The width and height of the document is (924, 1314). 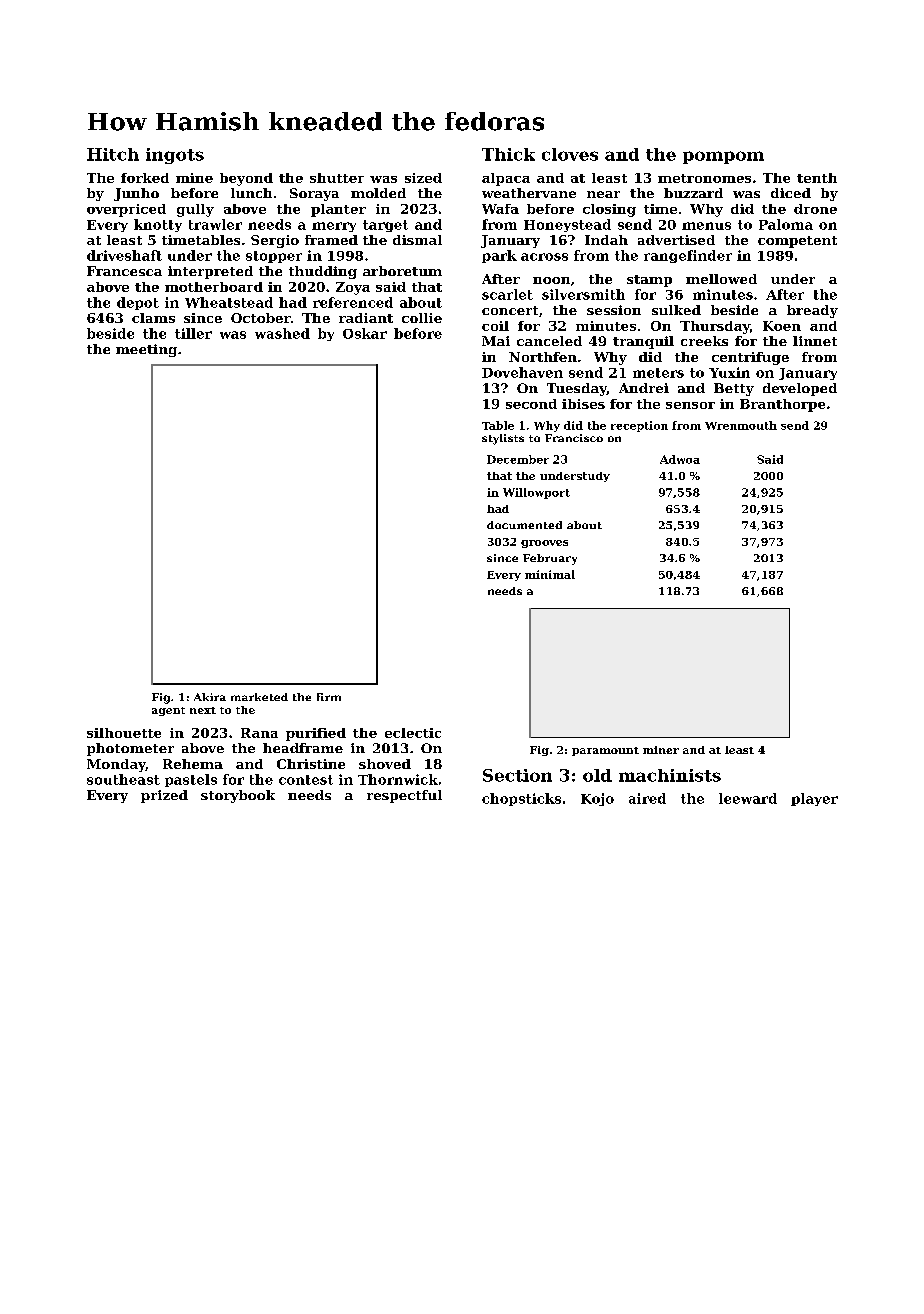 What do you see at coordinates (423, 178) in the document?
I see `sized` at bounding box center [423, 178].
